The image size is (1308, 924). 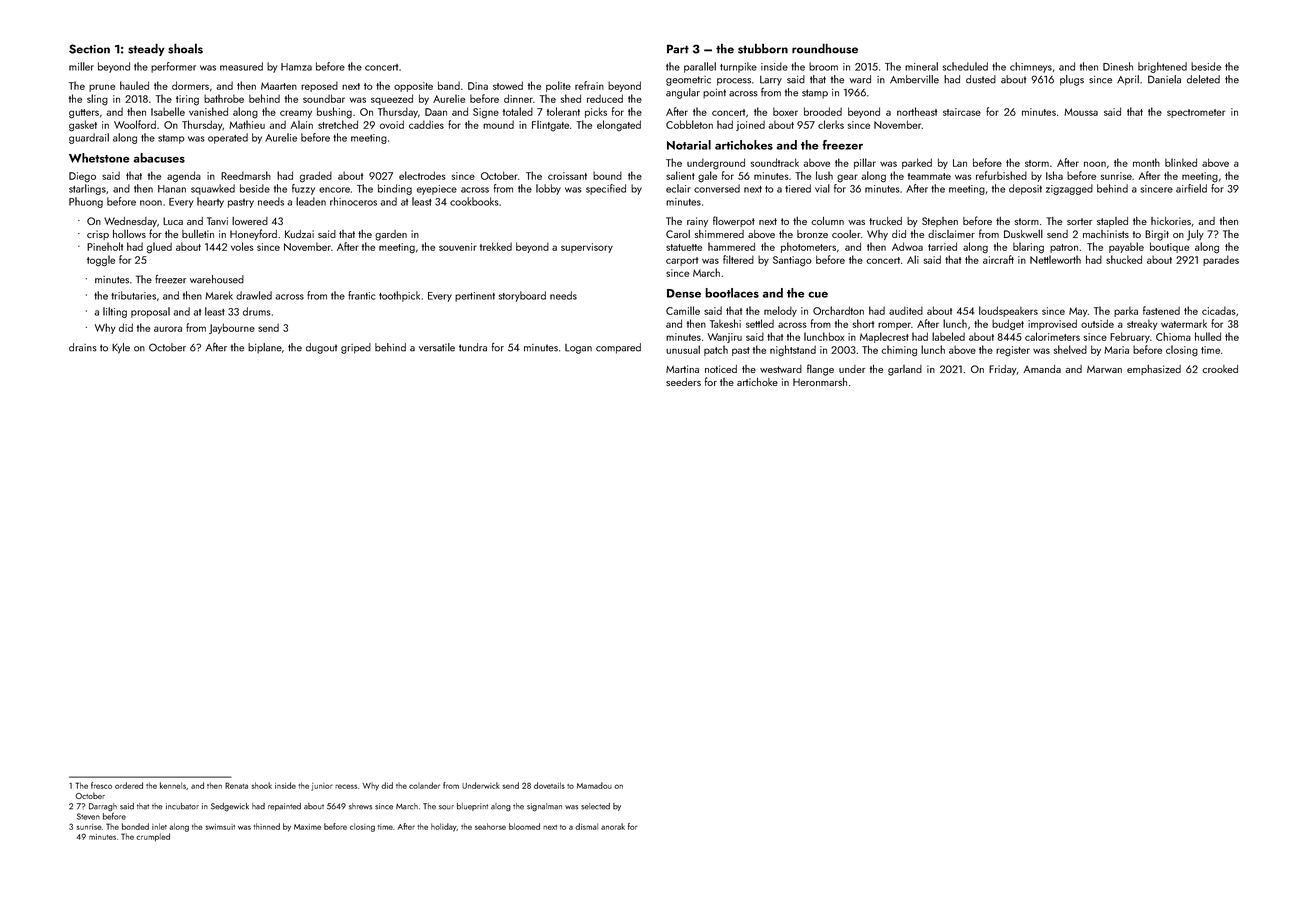 What do you see at coordinates (1191, 188) in the image?
I see `airfield` at bounding box center [1191, 188].
